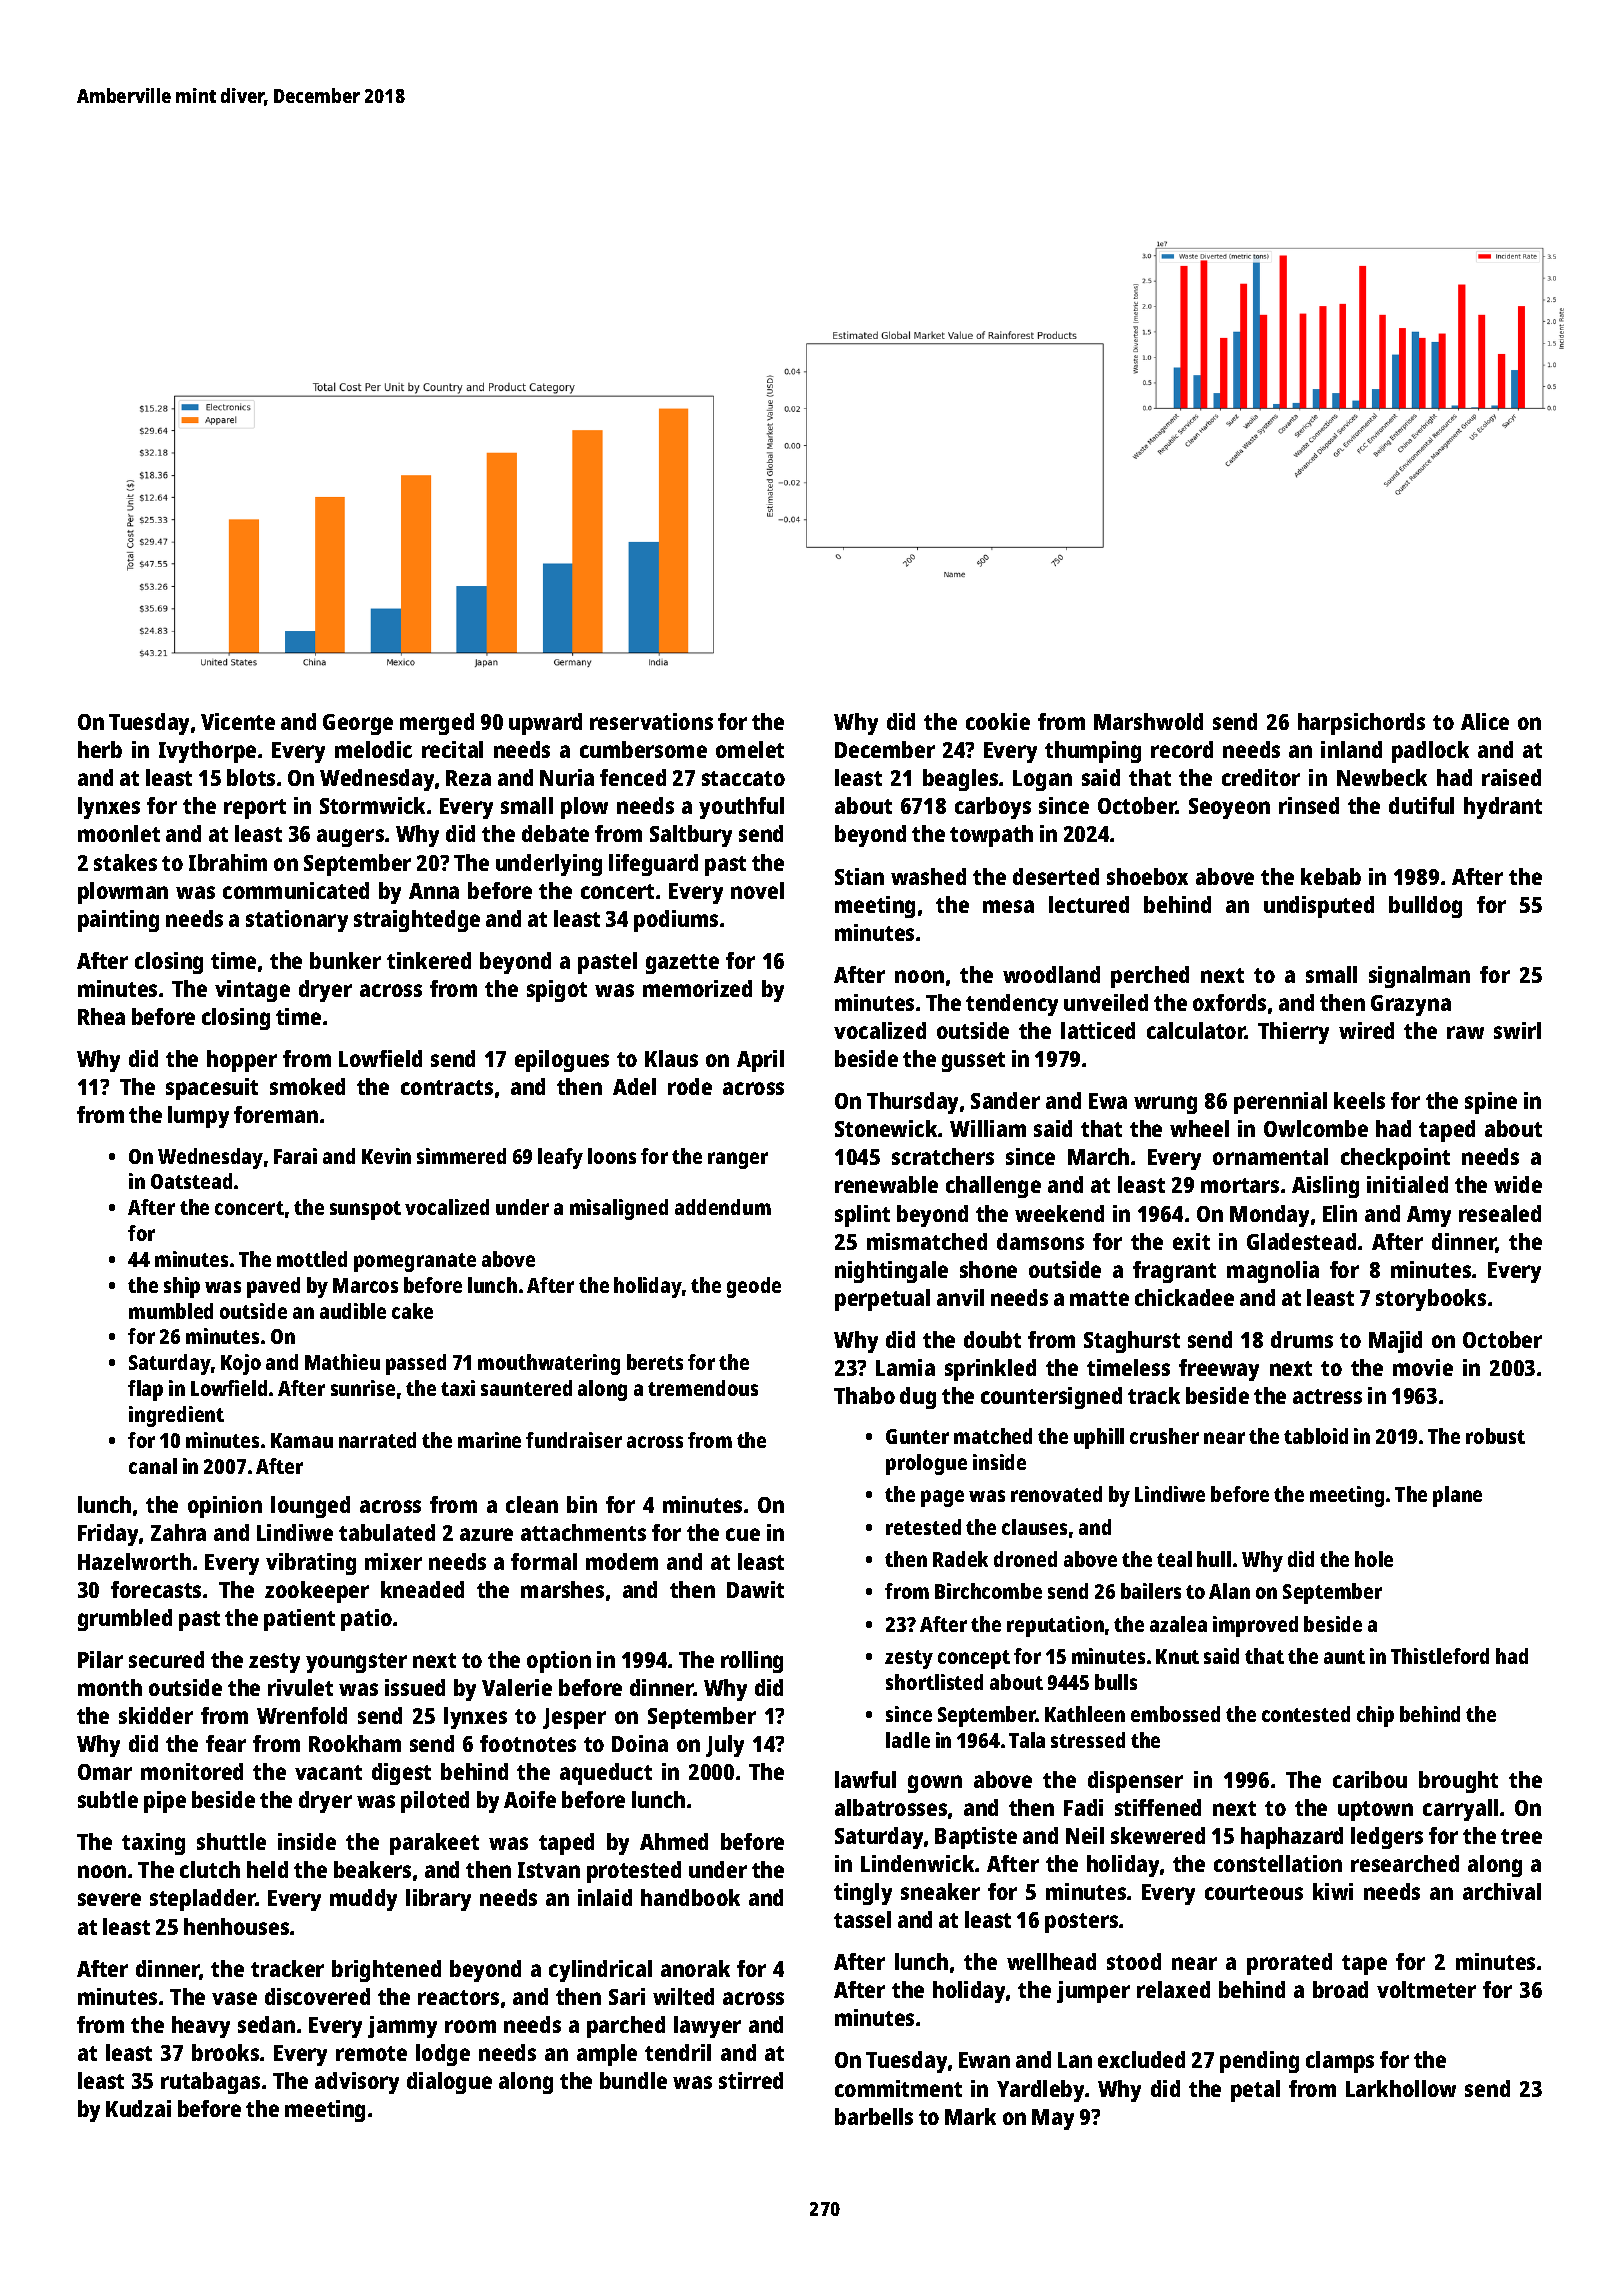 The height and width of the screenshot is (2292, 1620). I want to click on advisory, so click(357, 2083).
